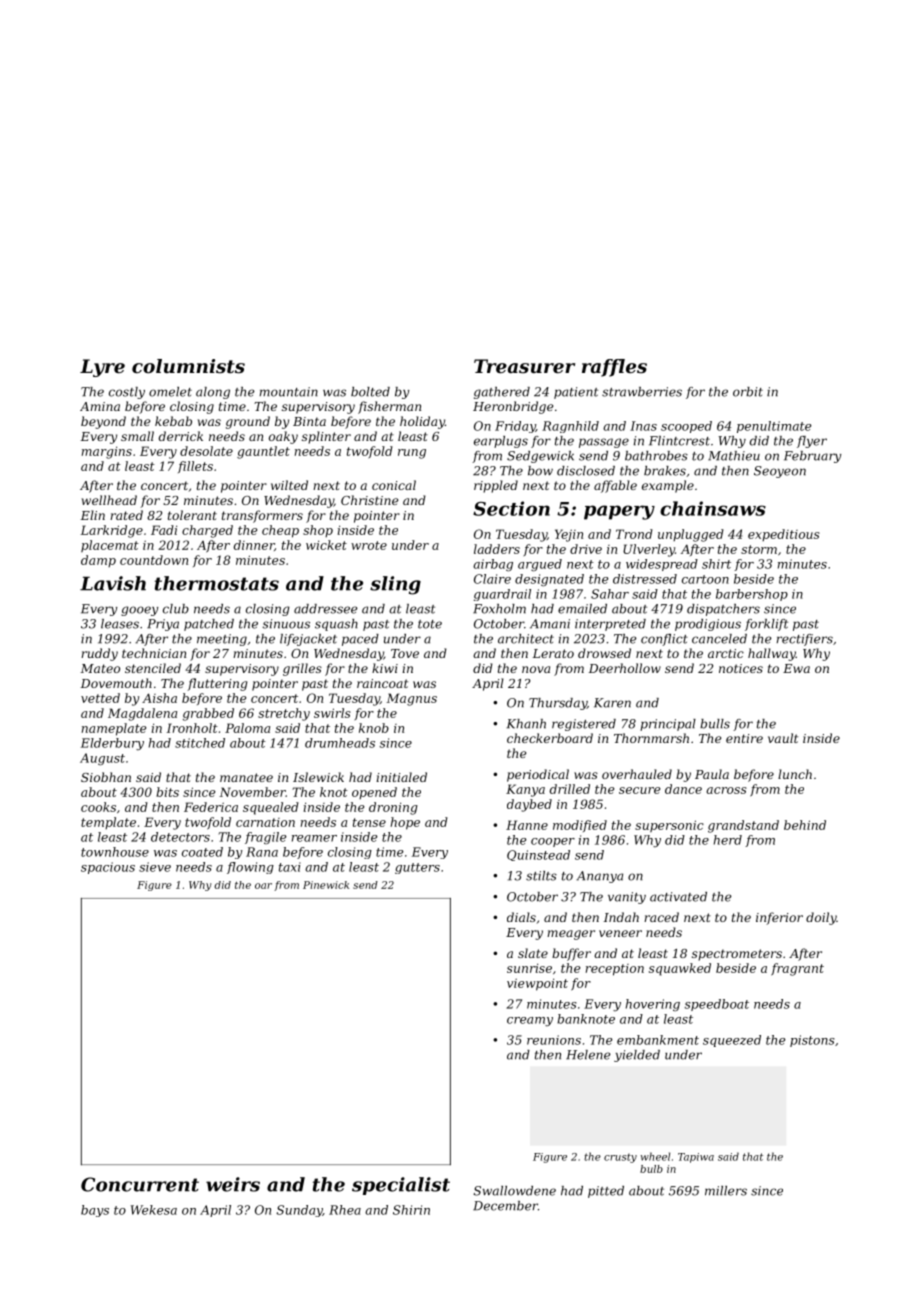 The height and width of the document is (1308, 924). What do you see at coordinates (108, 868) in the document?
I see `spacious` at bounding box center [108, 868].
